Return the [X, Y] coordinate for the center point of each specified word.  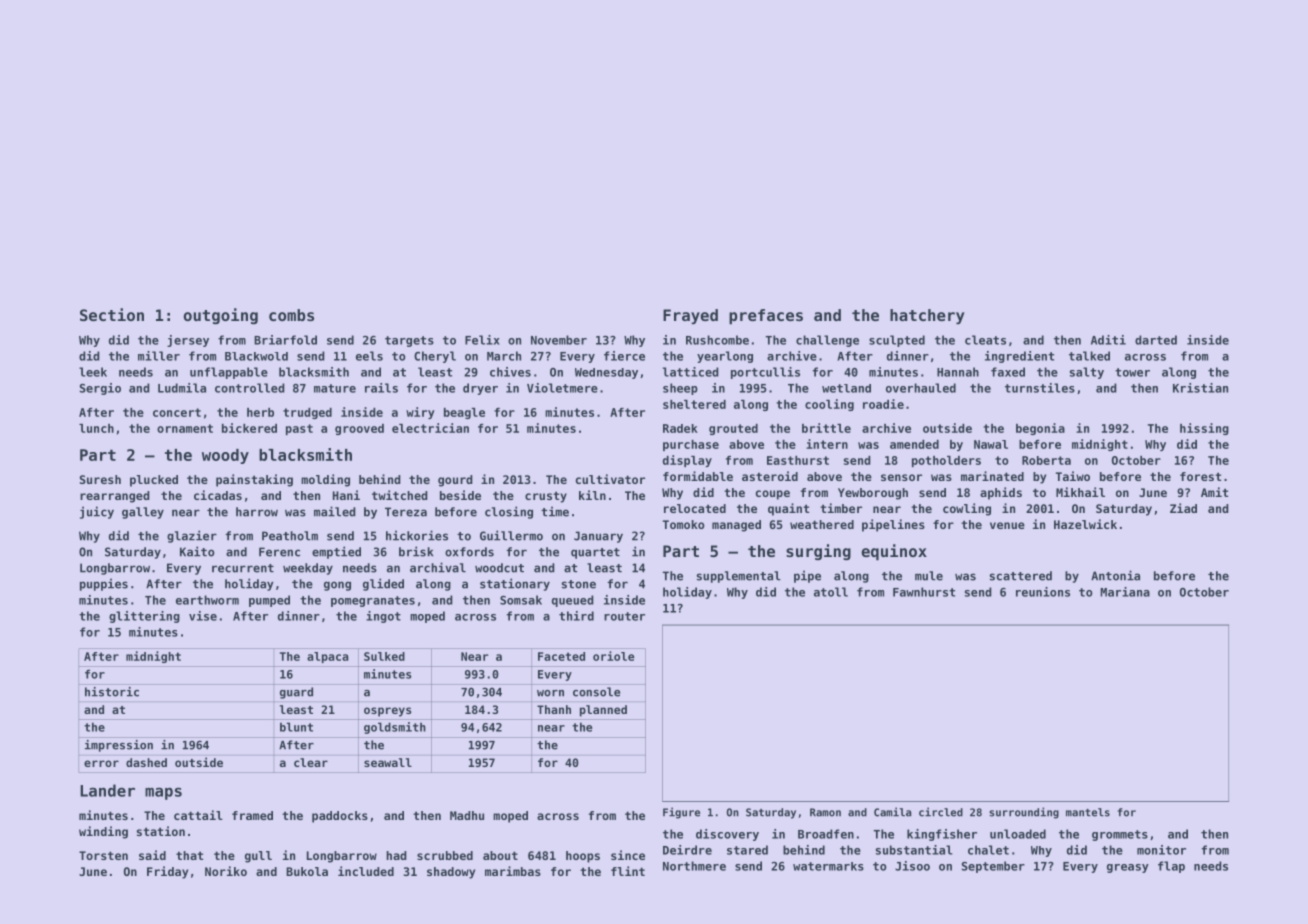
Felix [482, 340]
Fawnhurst [924, 592]
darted [1156, 340]
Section [112, 314]
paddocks [340, 817]
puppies [104, 584]
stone [579, 584]
